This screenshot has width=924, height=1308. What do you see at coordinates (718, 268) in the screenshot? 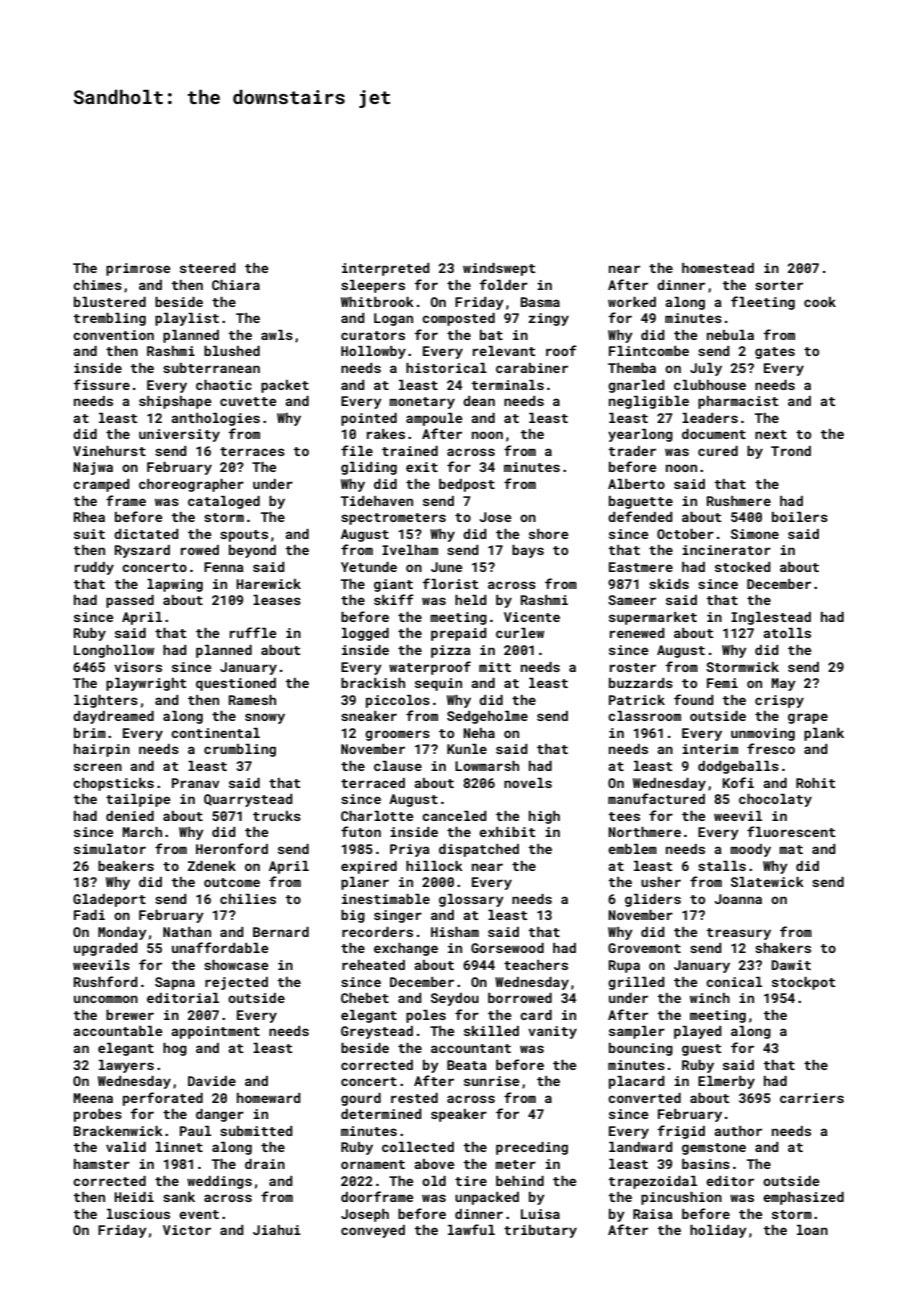
I see `homestead` at bounding box center [718, 268].
